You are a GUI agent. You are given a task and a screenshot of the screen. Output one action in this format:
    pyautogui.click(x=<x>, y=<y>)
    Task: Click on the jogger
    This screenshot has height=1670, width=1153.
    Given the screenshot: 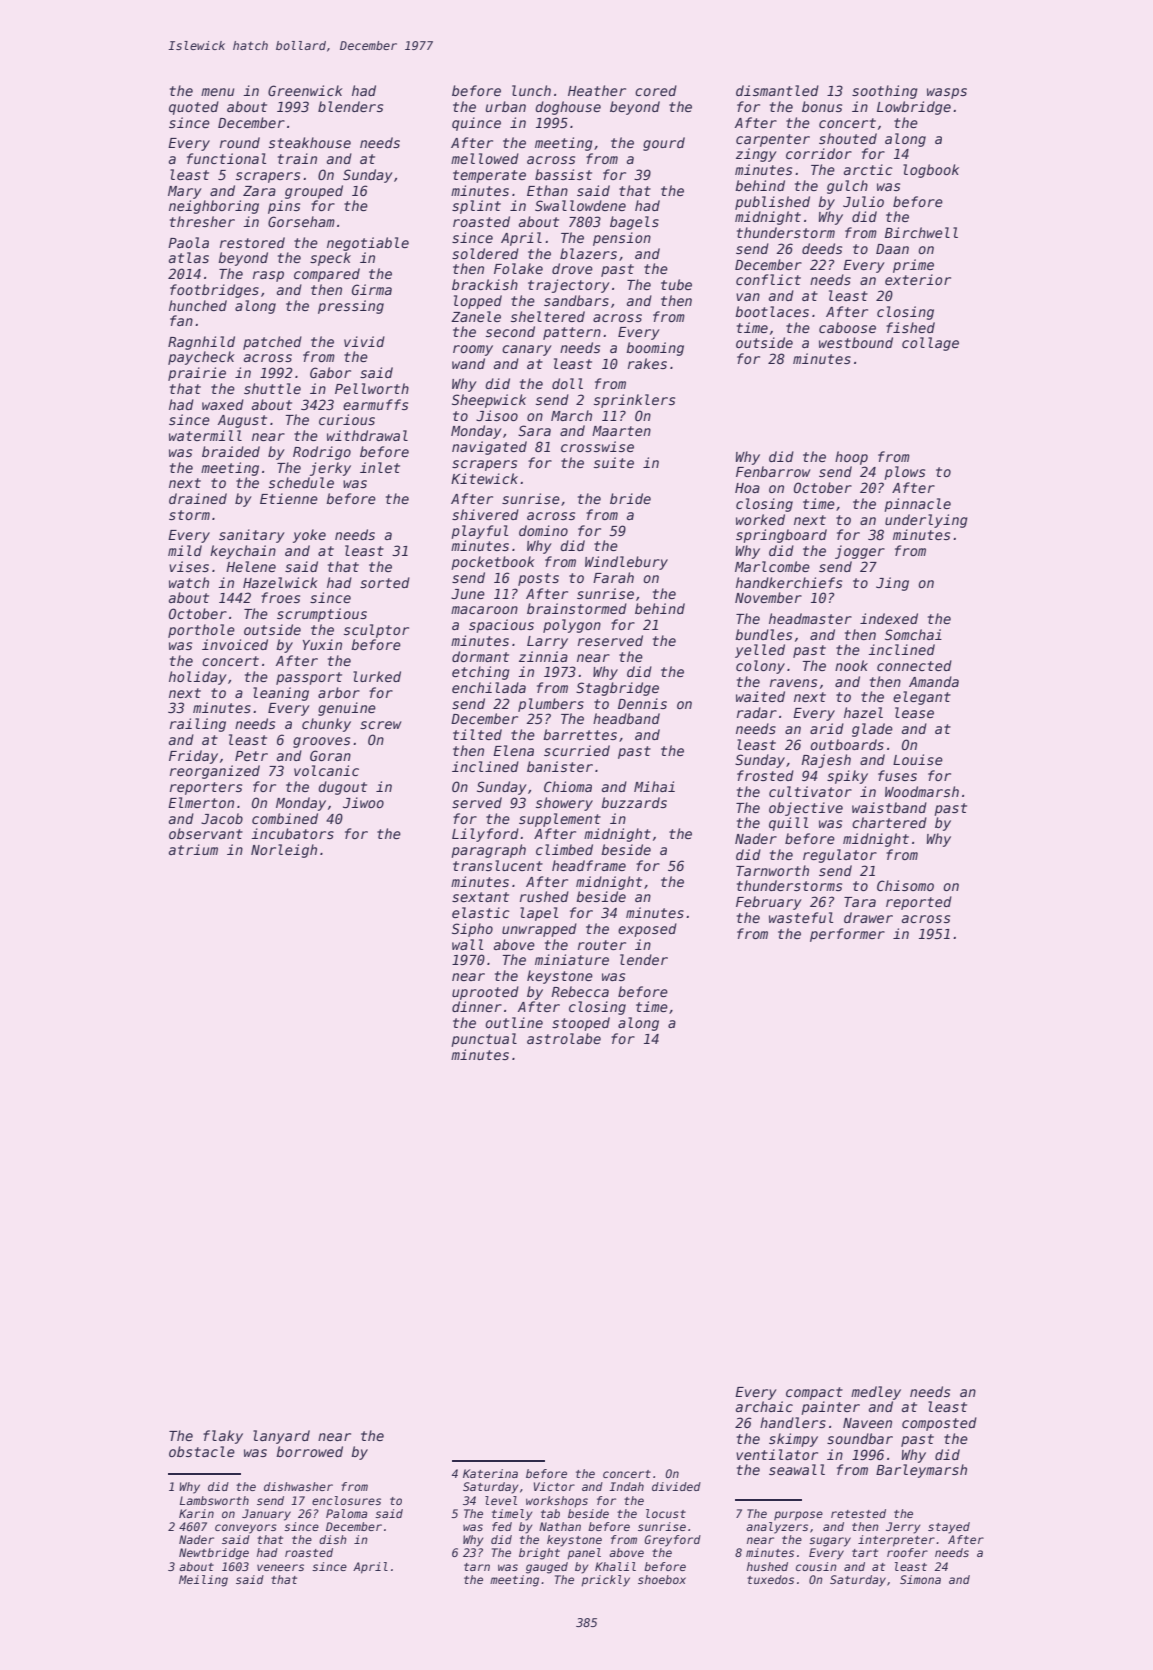 What is the action you would take?
    pyautogui.click(x=860, y=552)
